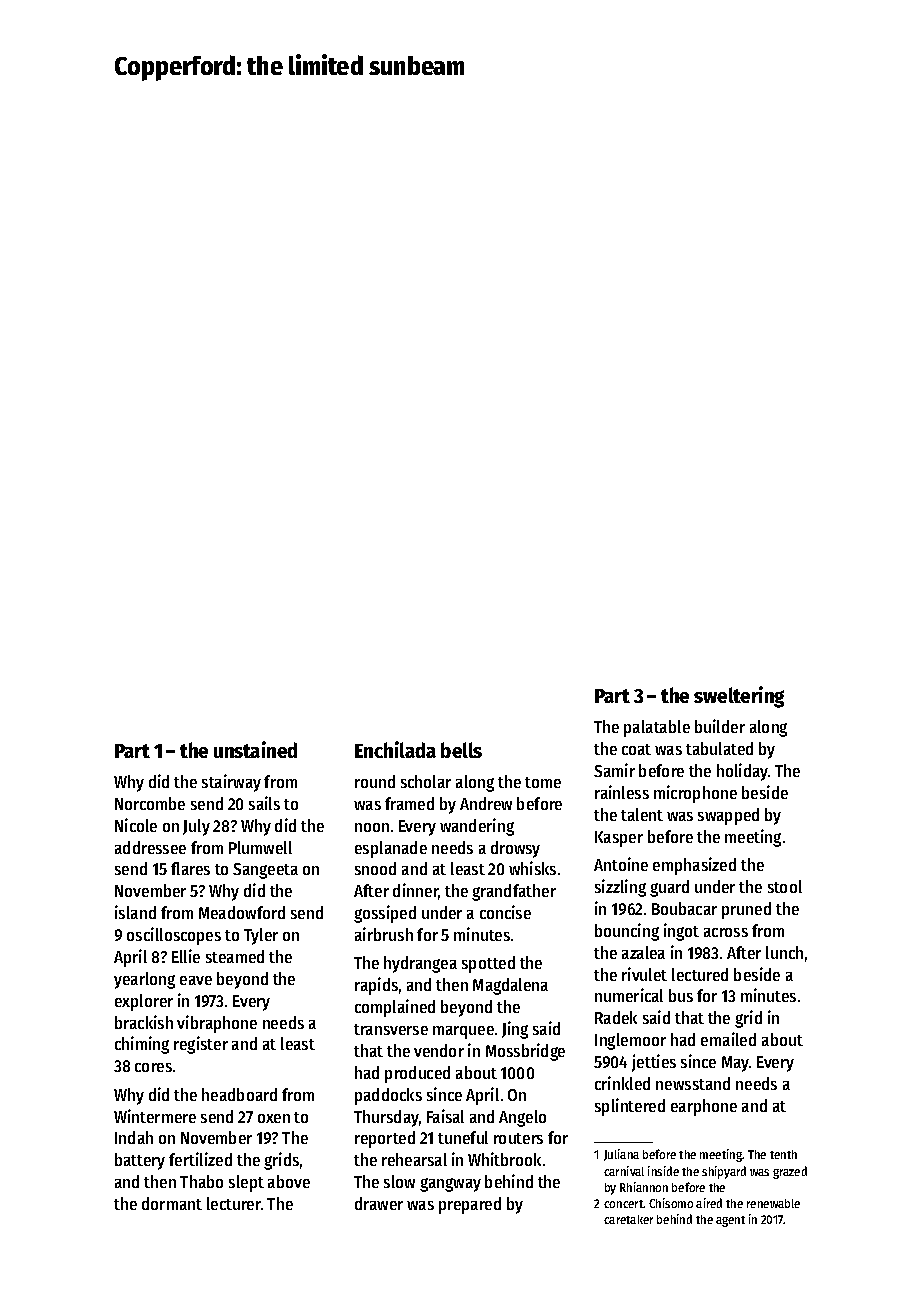 The image size is (924, 1308). What do you see at coordinates (515, 1030) in the document?
I see `Jing` at bounding box center [515, 1030].
